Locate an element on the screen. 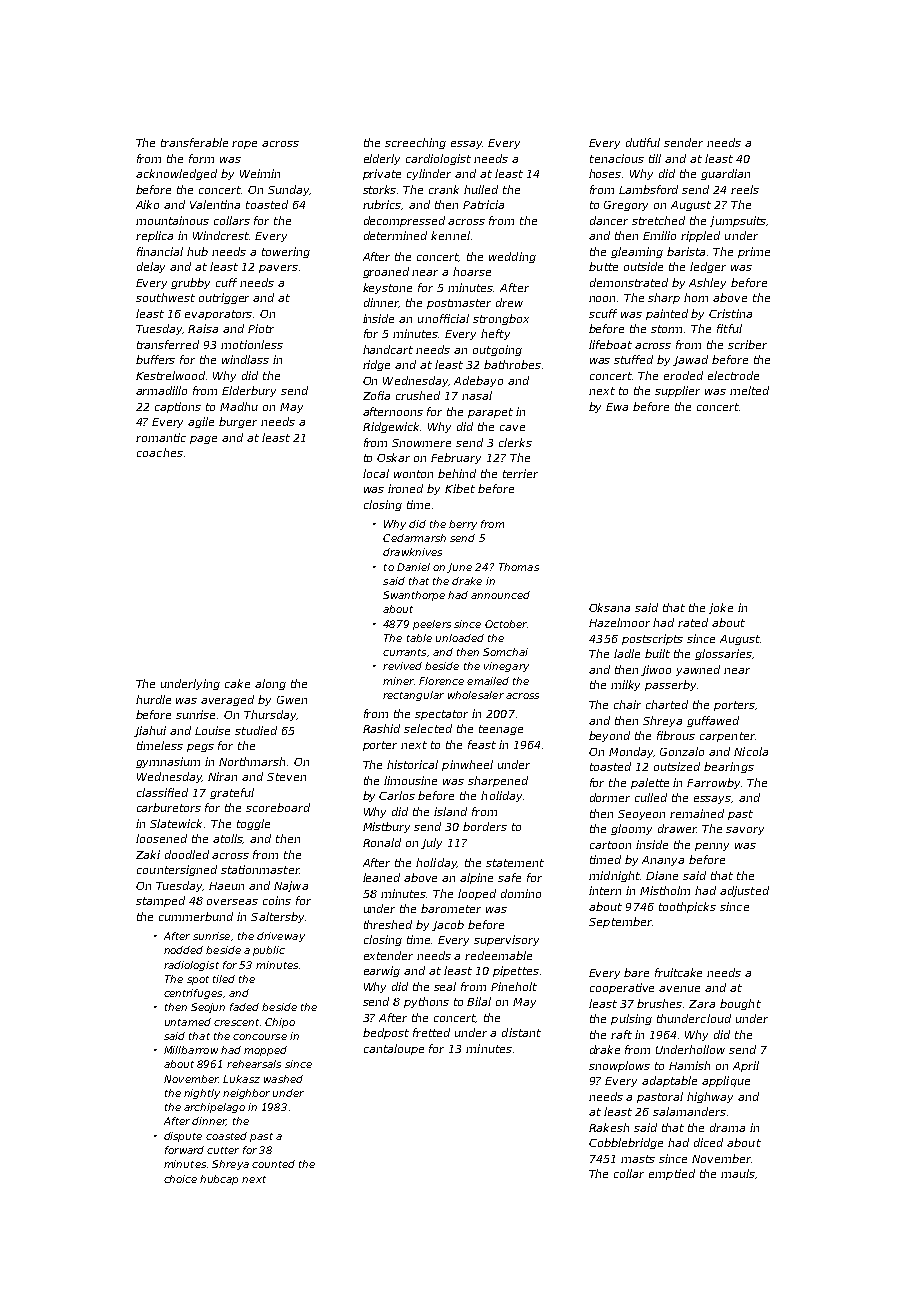 The width and height of the screenshot is (908, 1316). statement is located at coordinates (515, 863).
